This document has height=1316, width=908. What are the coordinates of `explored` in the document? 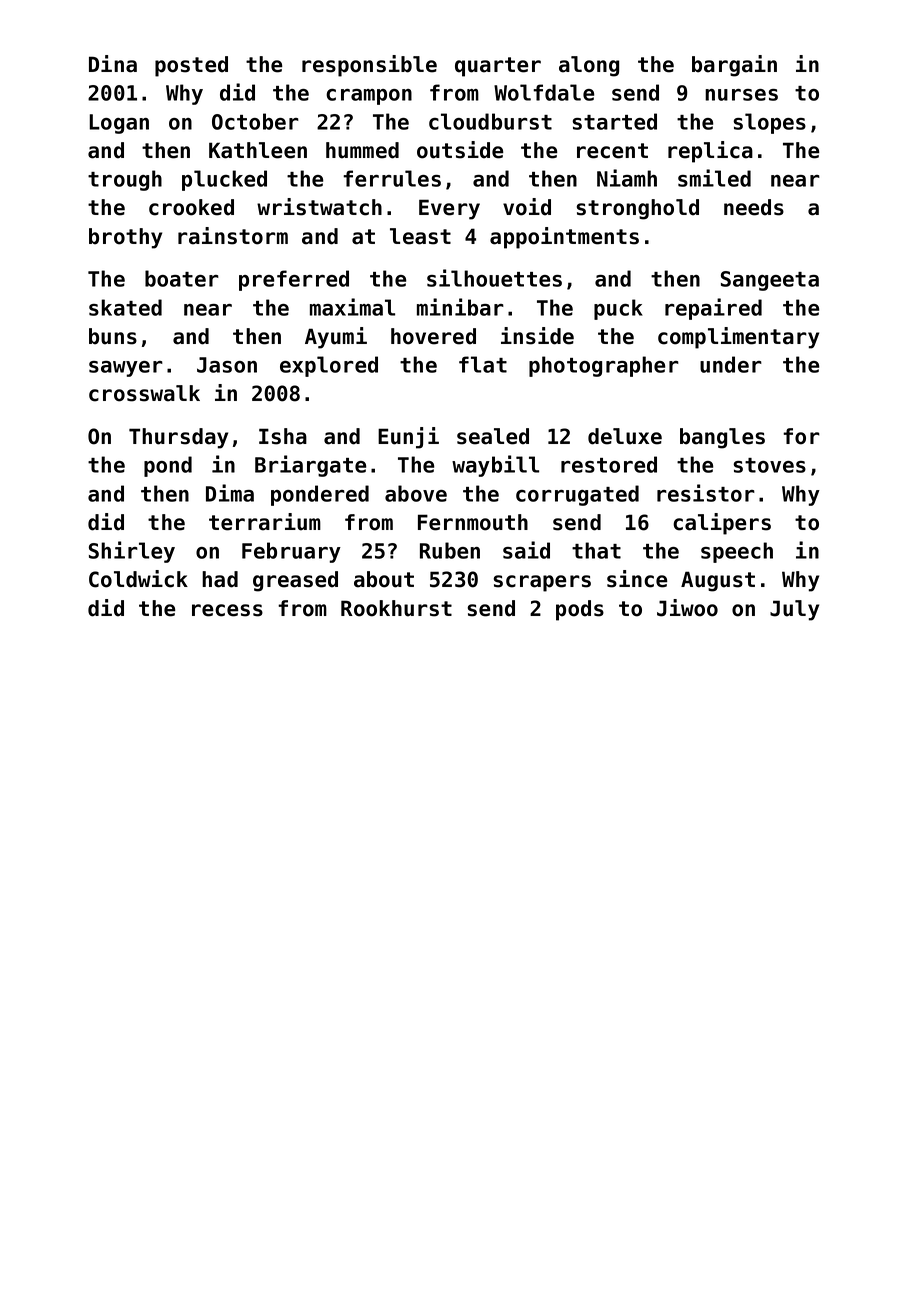 It's located at (329, 366).
